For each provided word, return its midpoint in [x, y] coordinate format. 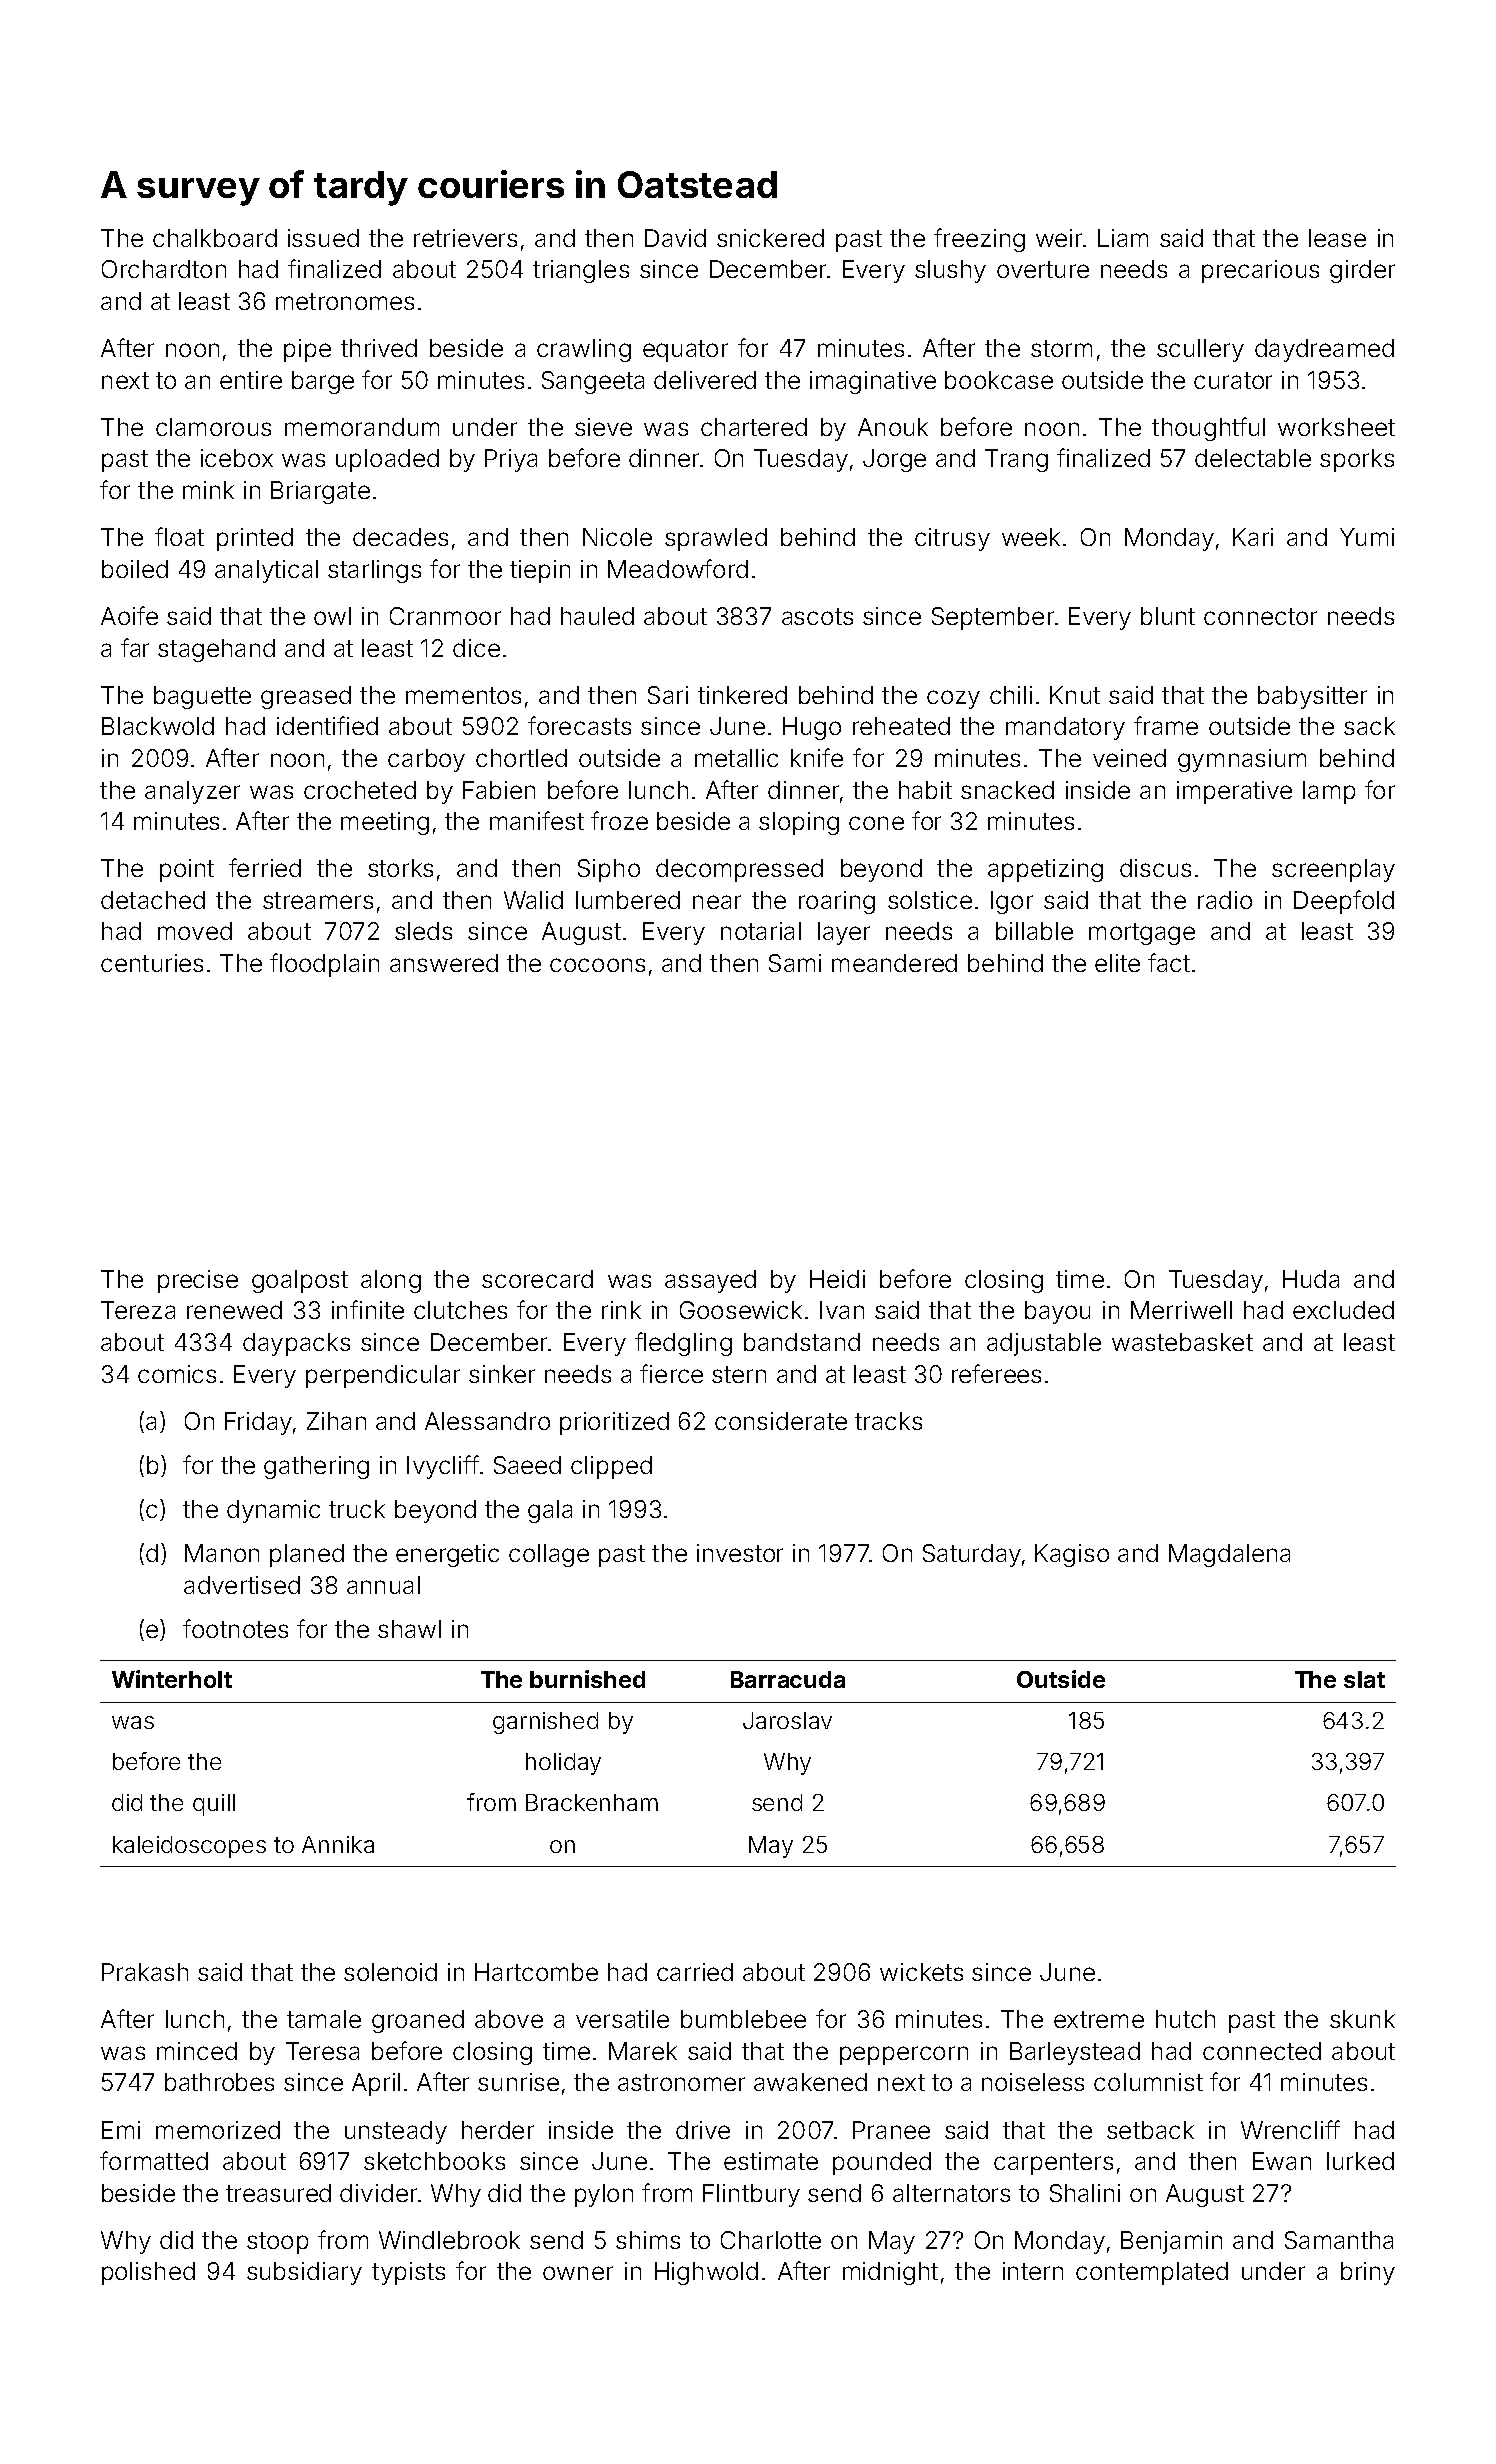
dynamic [273, 1511]
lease [1337, 238]
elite [1117, 963]
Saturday [972, 1555]
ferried [265, 867]
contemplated [1152, 2273]
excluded [1343, 1310]
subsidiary [304, 2273]
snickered [770, 238]
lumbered [628, 900]
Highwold [706, 2273]
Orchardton [164, 269]
